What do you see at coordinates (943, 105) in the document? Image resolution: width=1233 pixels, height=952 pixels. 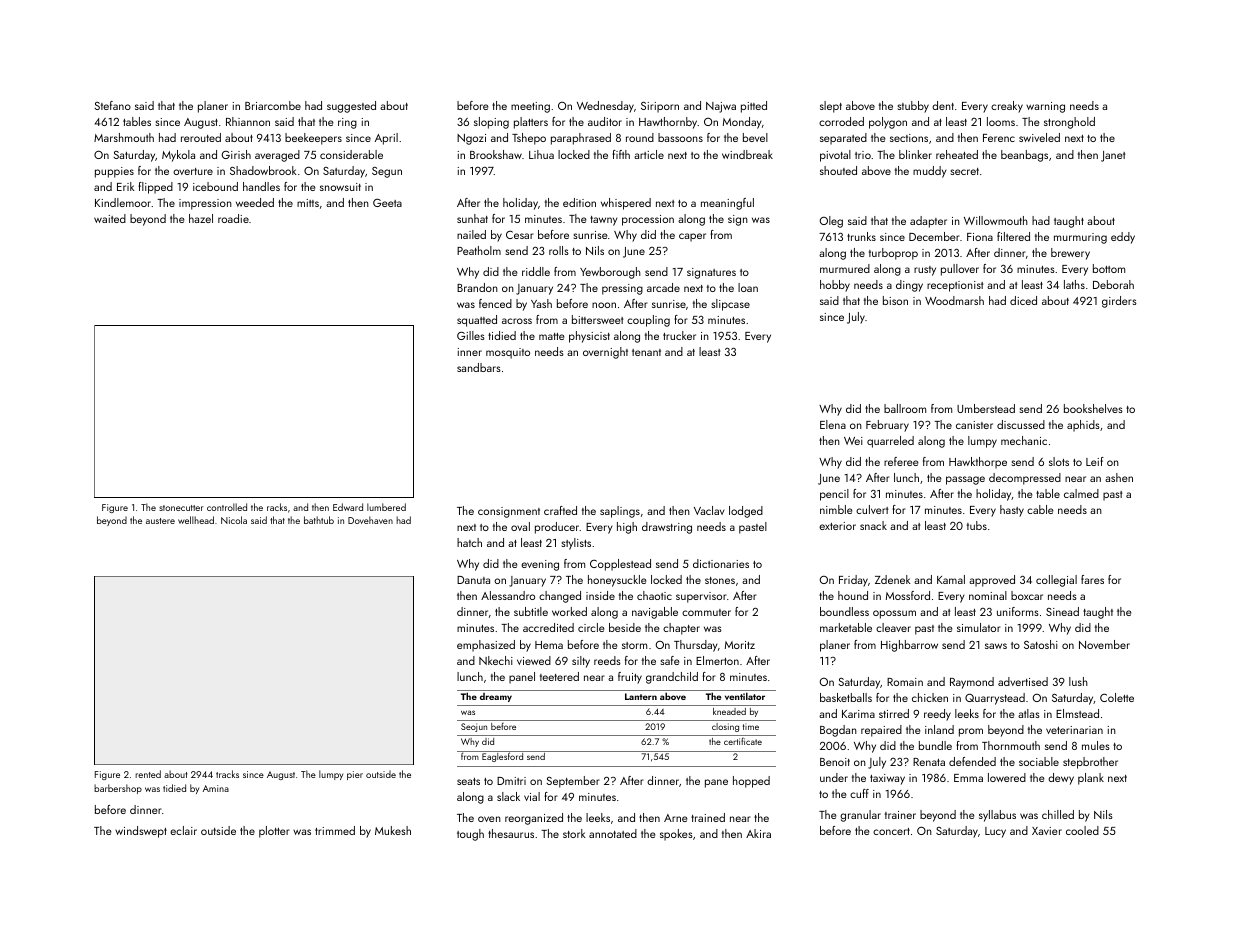 I see `dent` at bounding box center [943, 105].
